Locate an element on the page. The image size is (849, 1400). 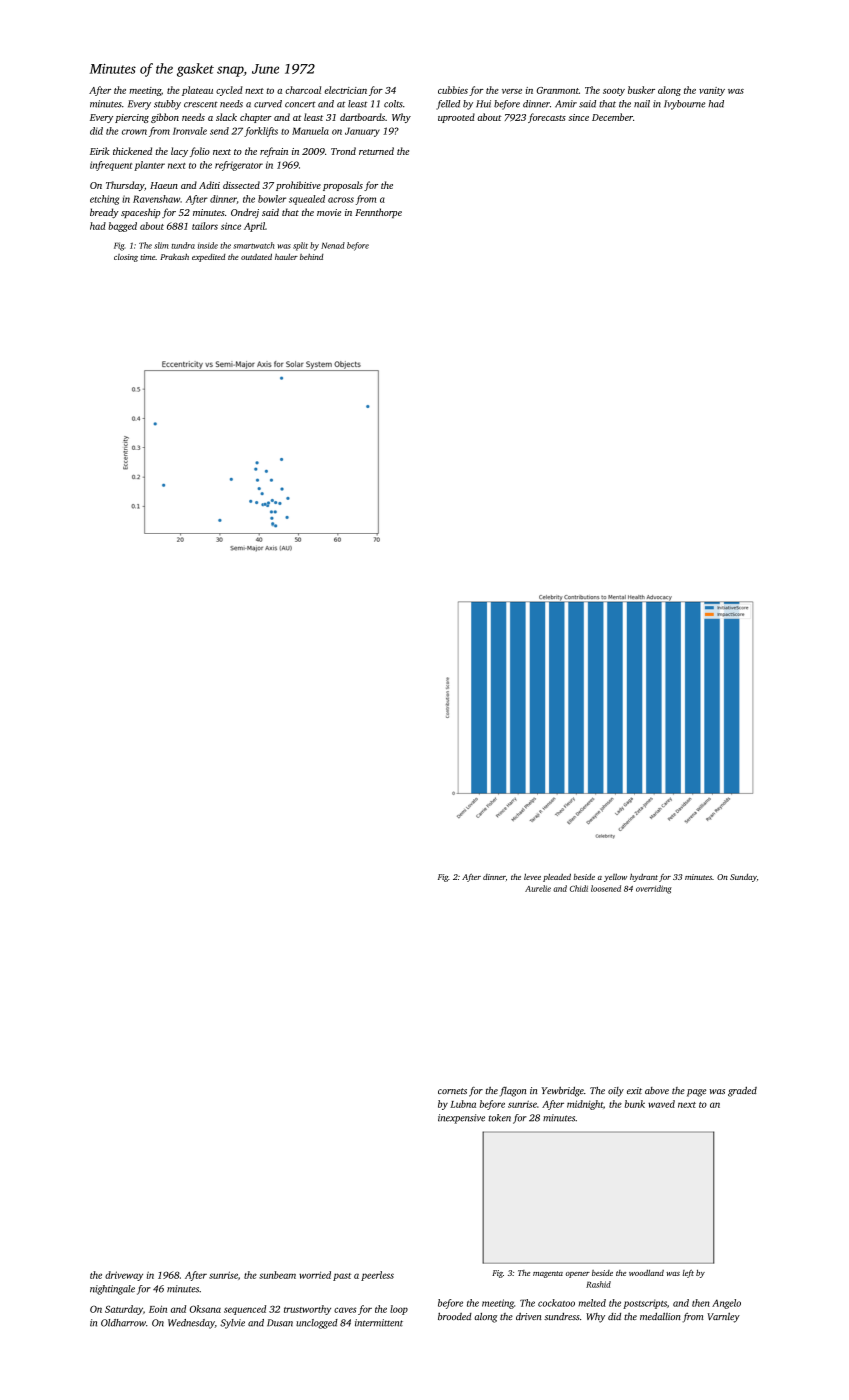
nightingale is located at coordinates (112, 1290).
